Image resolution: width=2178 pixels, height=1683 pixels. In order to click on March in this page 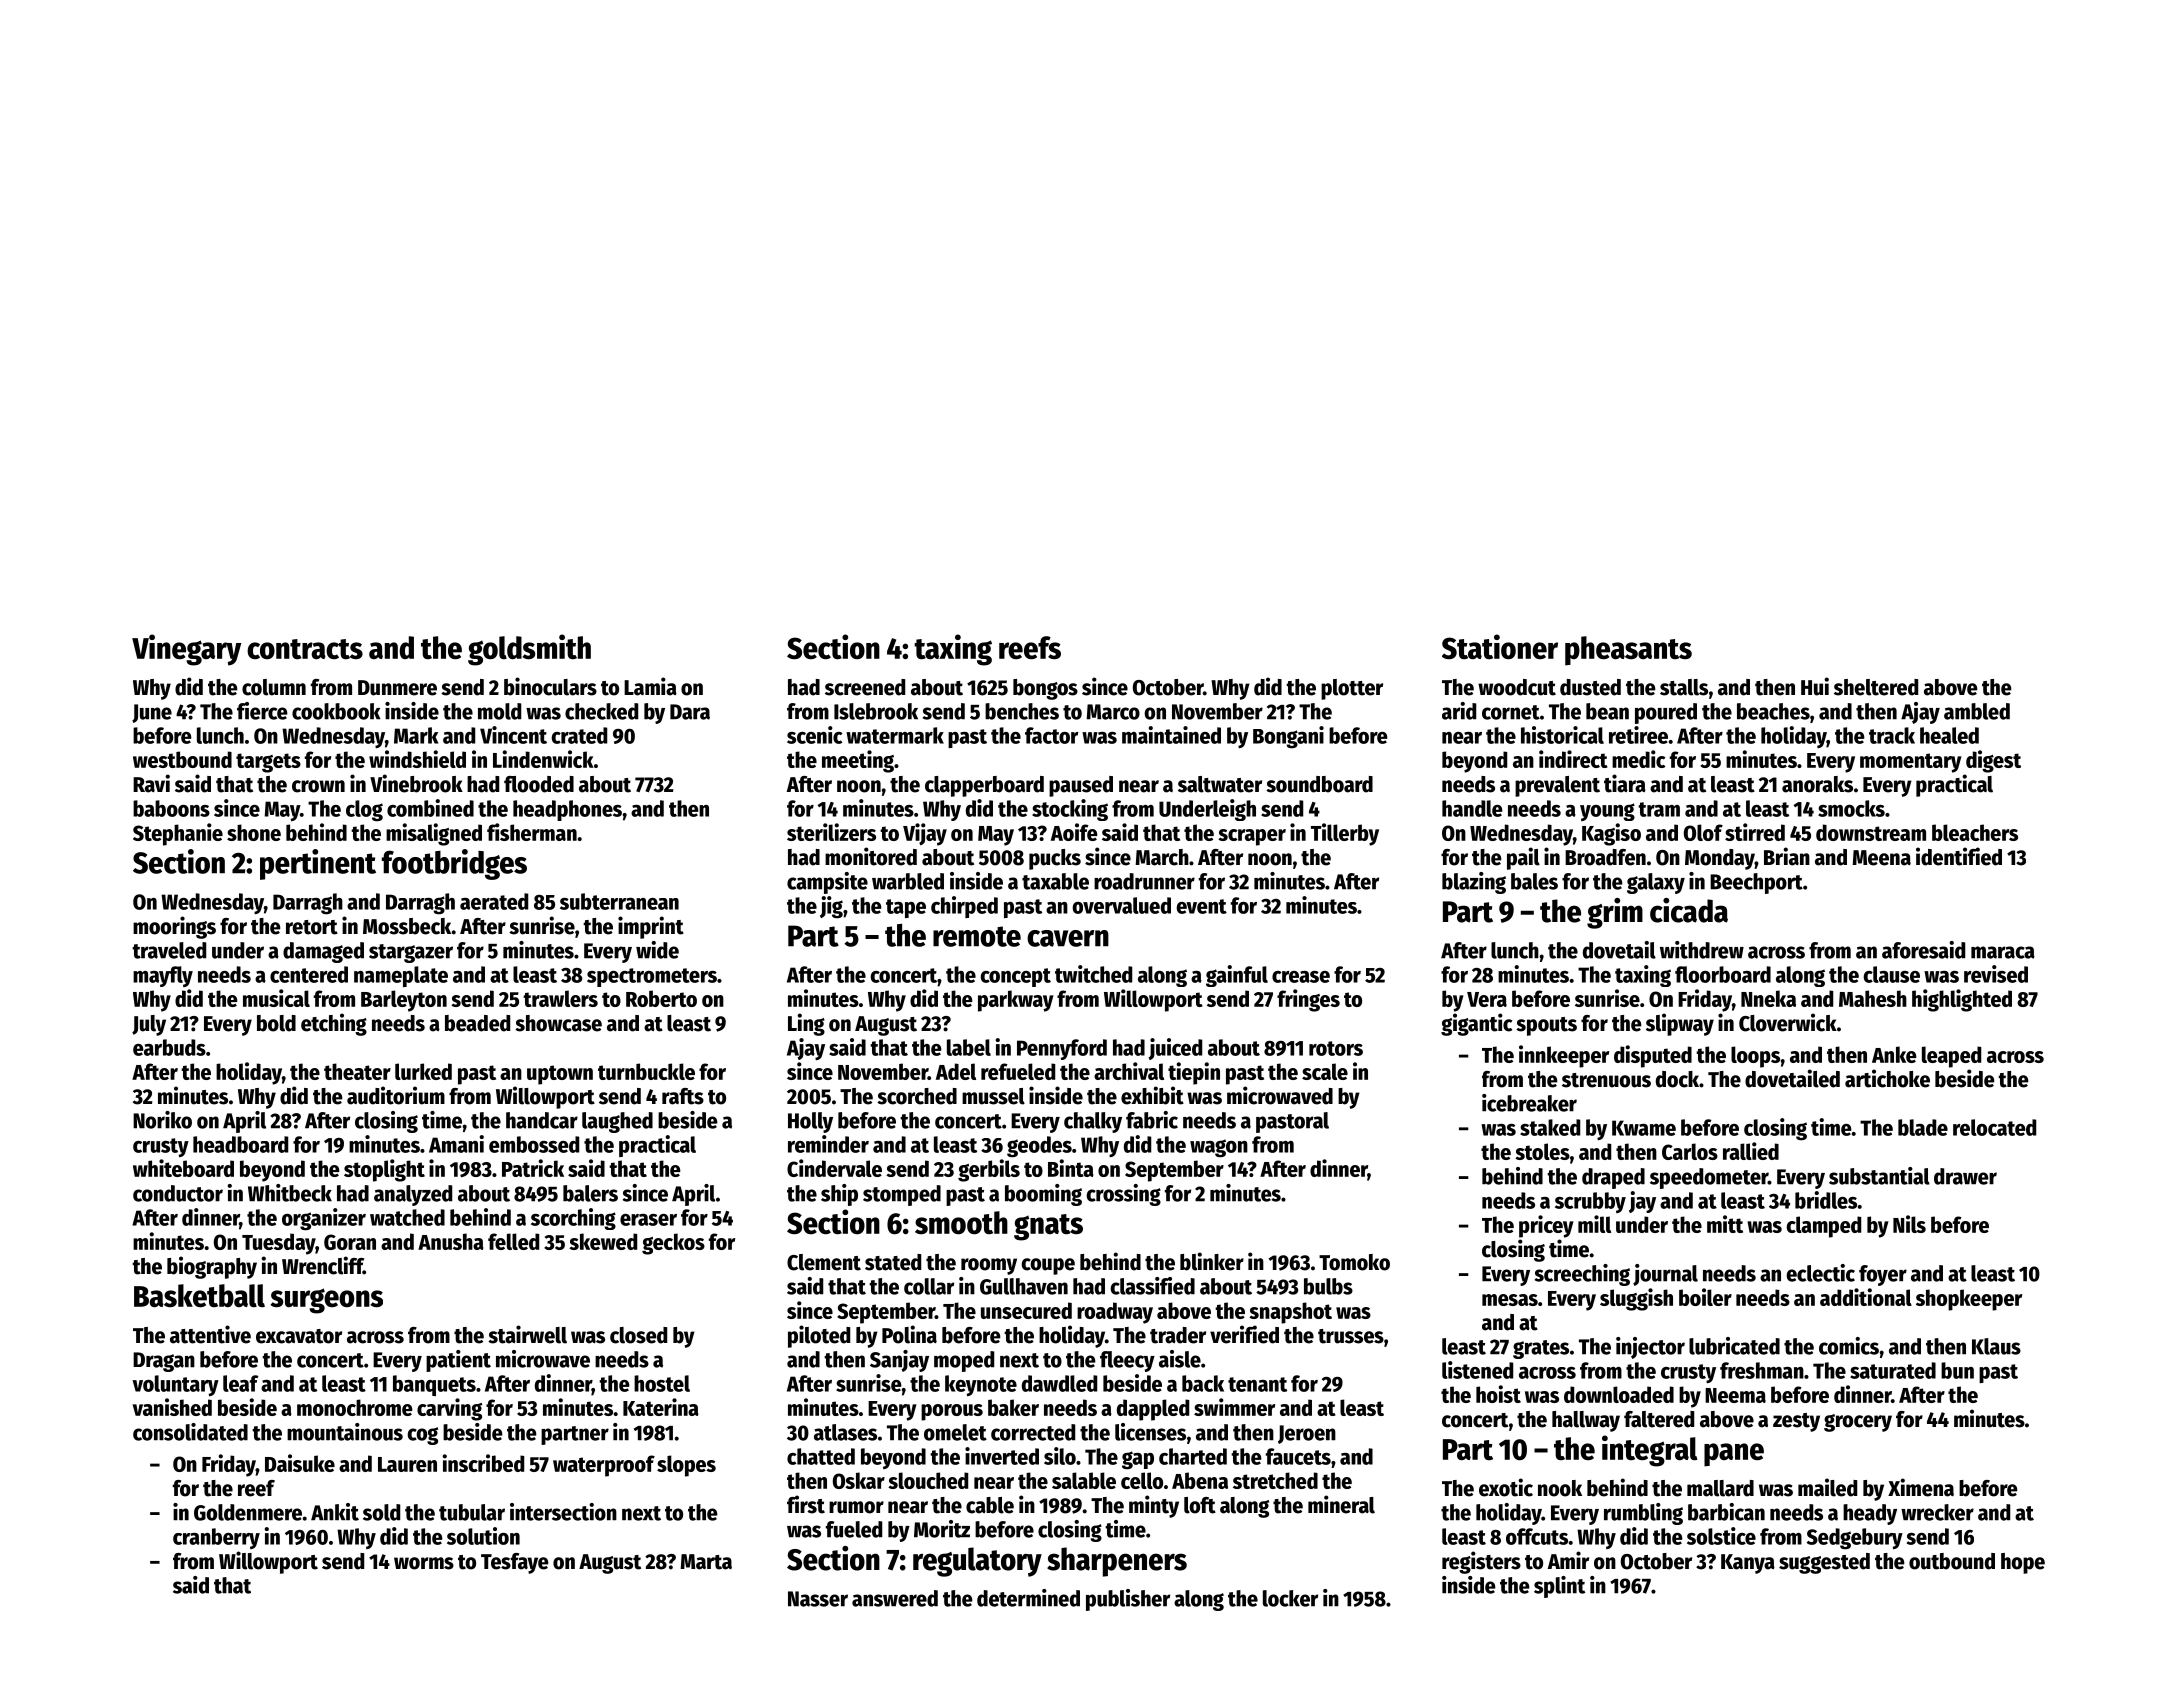, I will do `click(1162, 857)`.
